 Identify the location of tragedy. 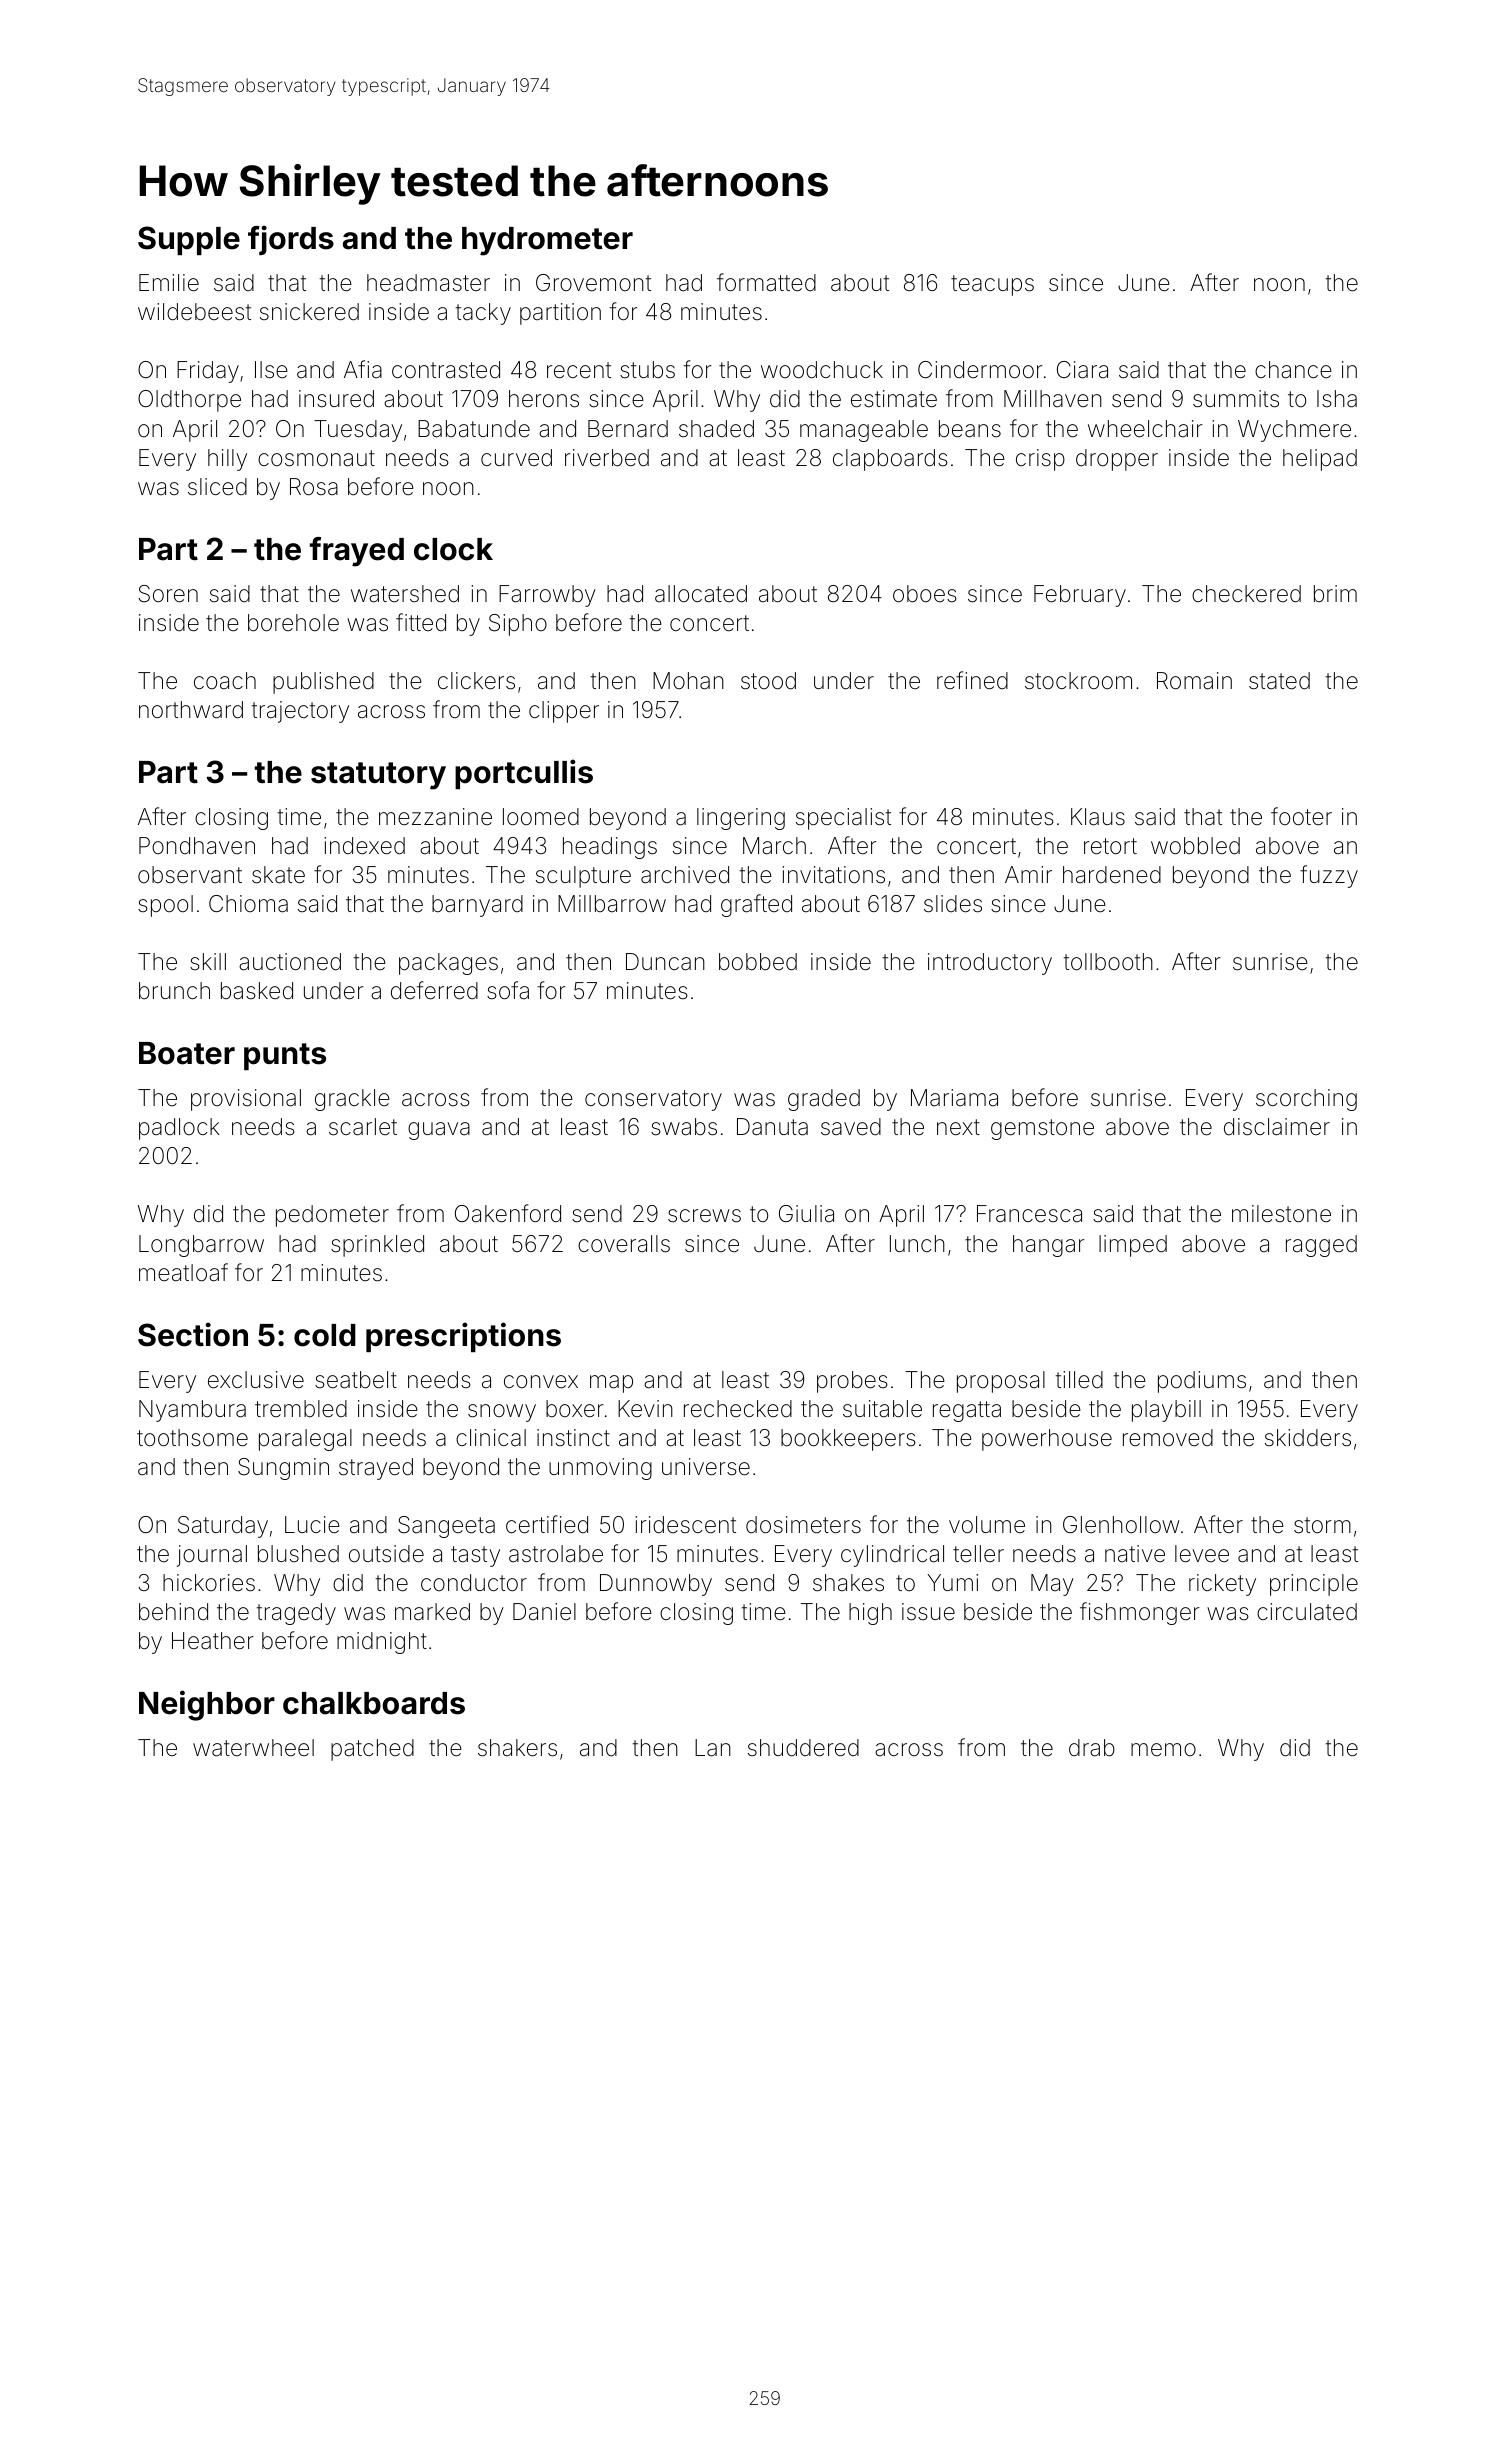
(296, 1614).
